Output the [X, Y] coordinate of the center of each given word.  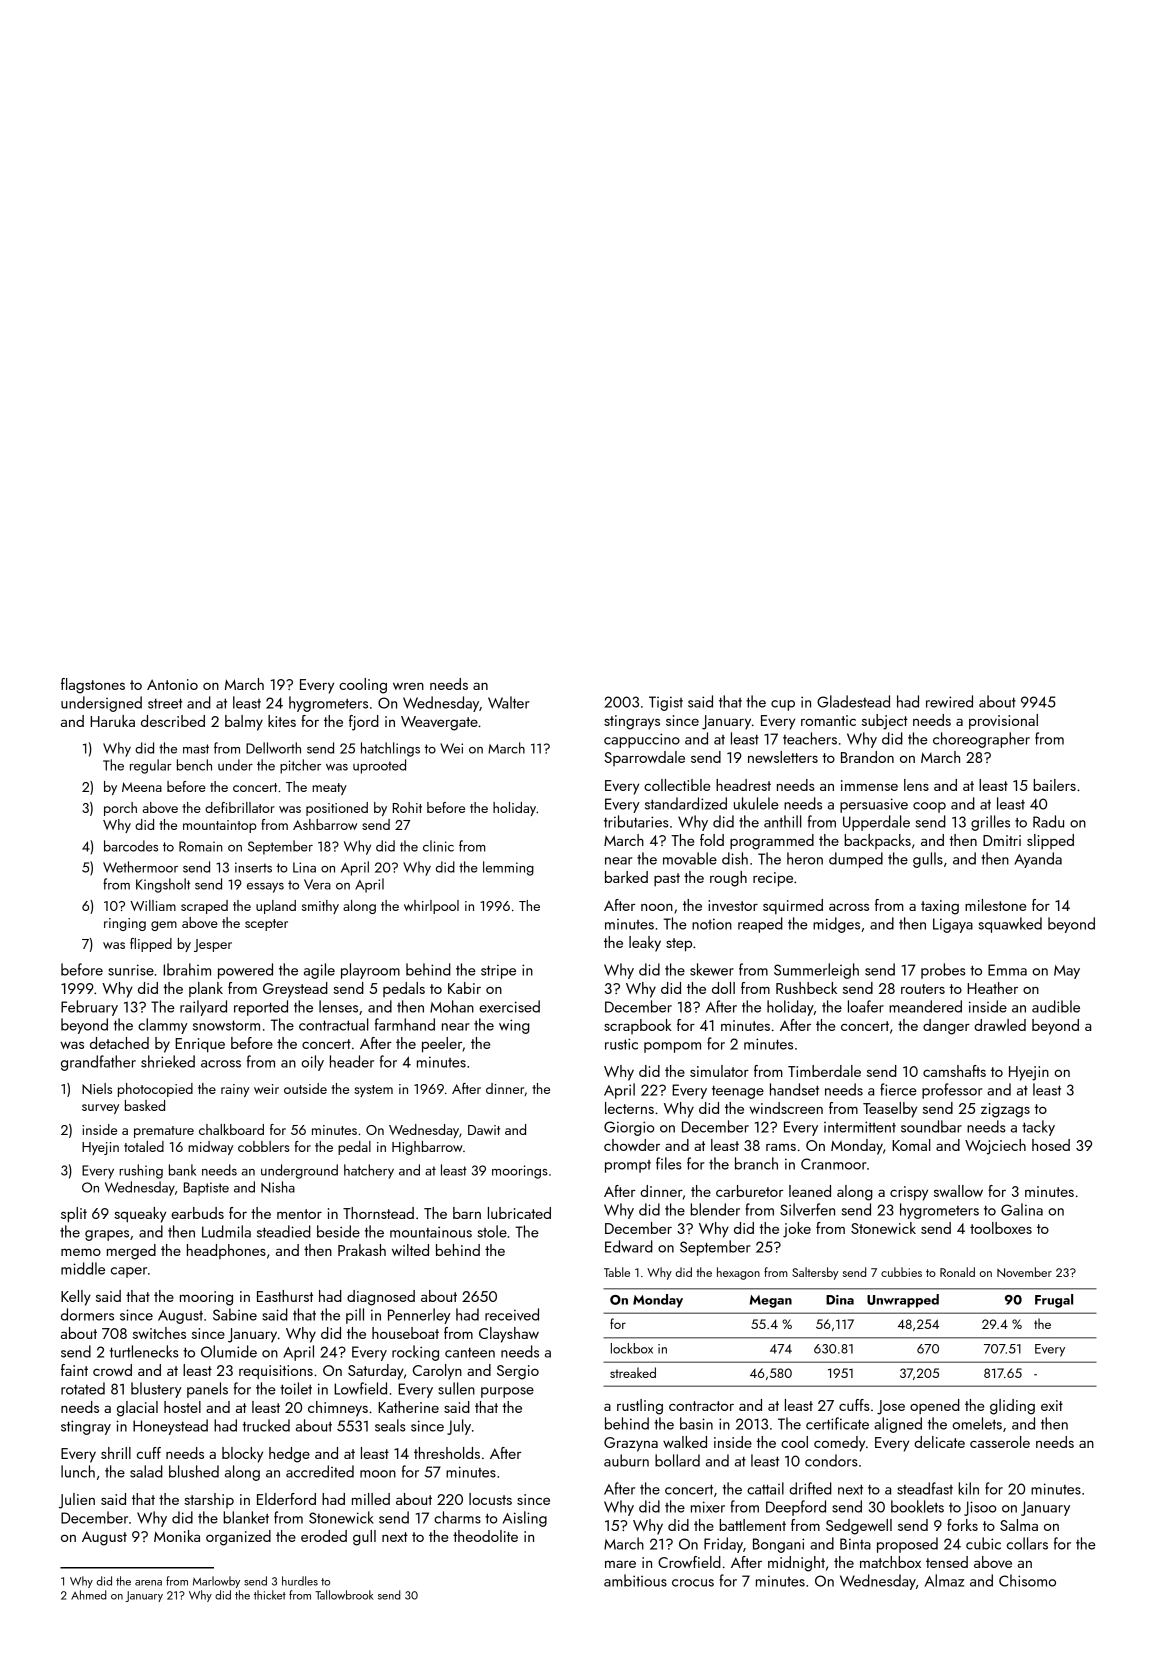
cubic [983, 1543]
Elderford [286, 1499]
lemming [508, 868]
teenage [738, 1092]
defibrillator [240, 807]
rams [781, 1147]
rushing [141, 1171]
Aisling [525, 1519]
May [1067, 972]
